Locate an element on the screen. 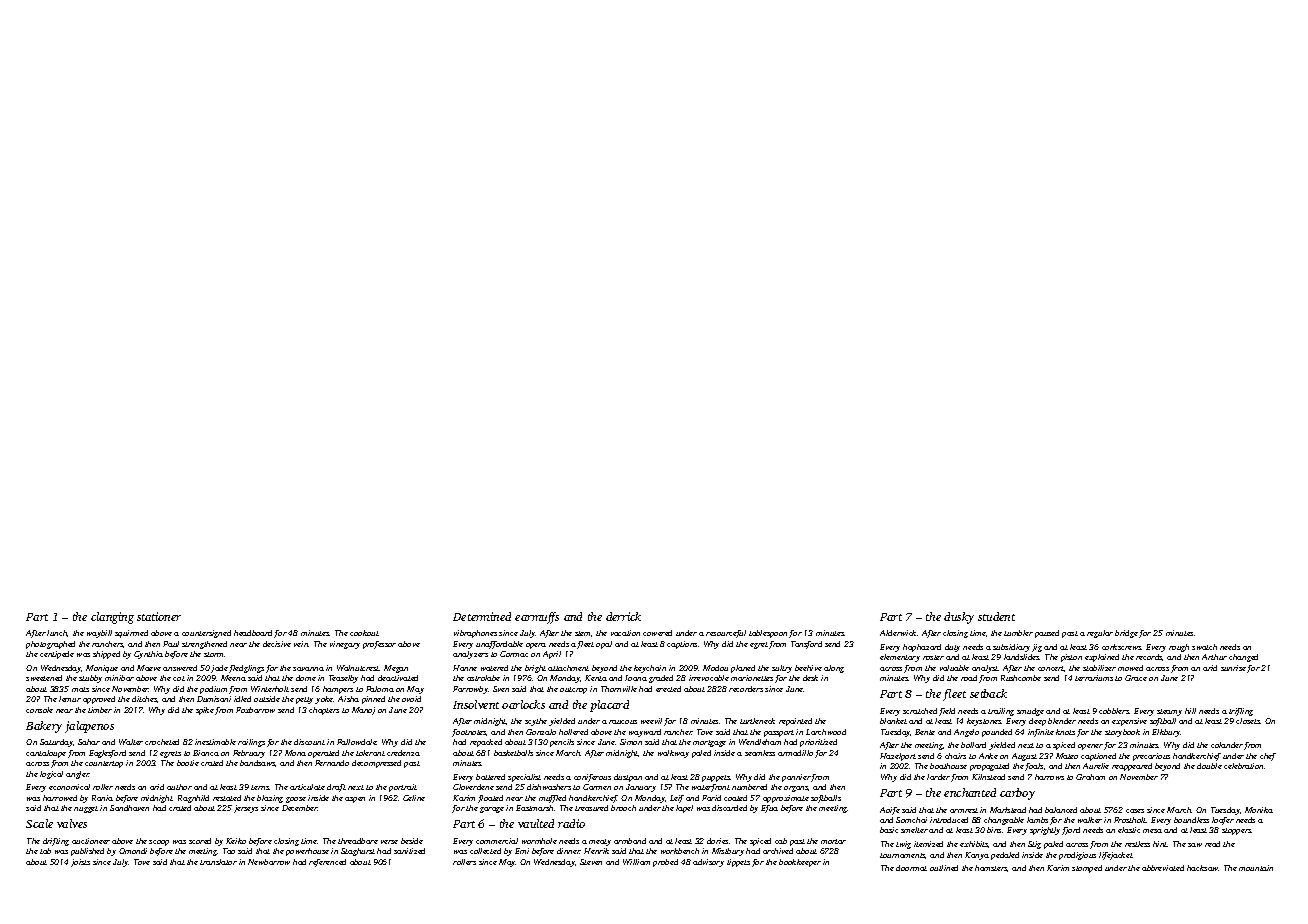 The width and height of the screenshot is (1308, 924). Eaglesford is located at coordinates (107, 754).
